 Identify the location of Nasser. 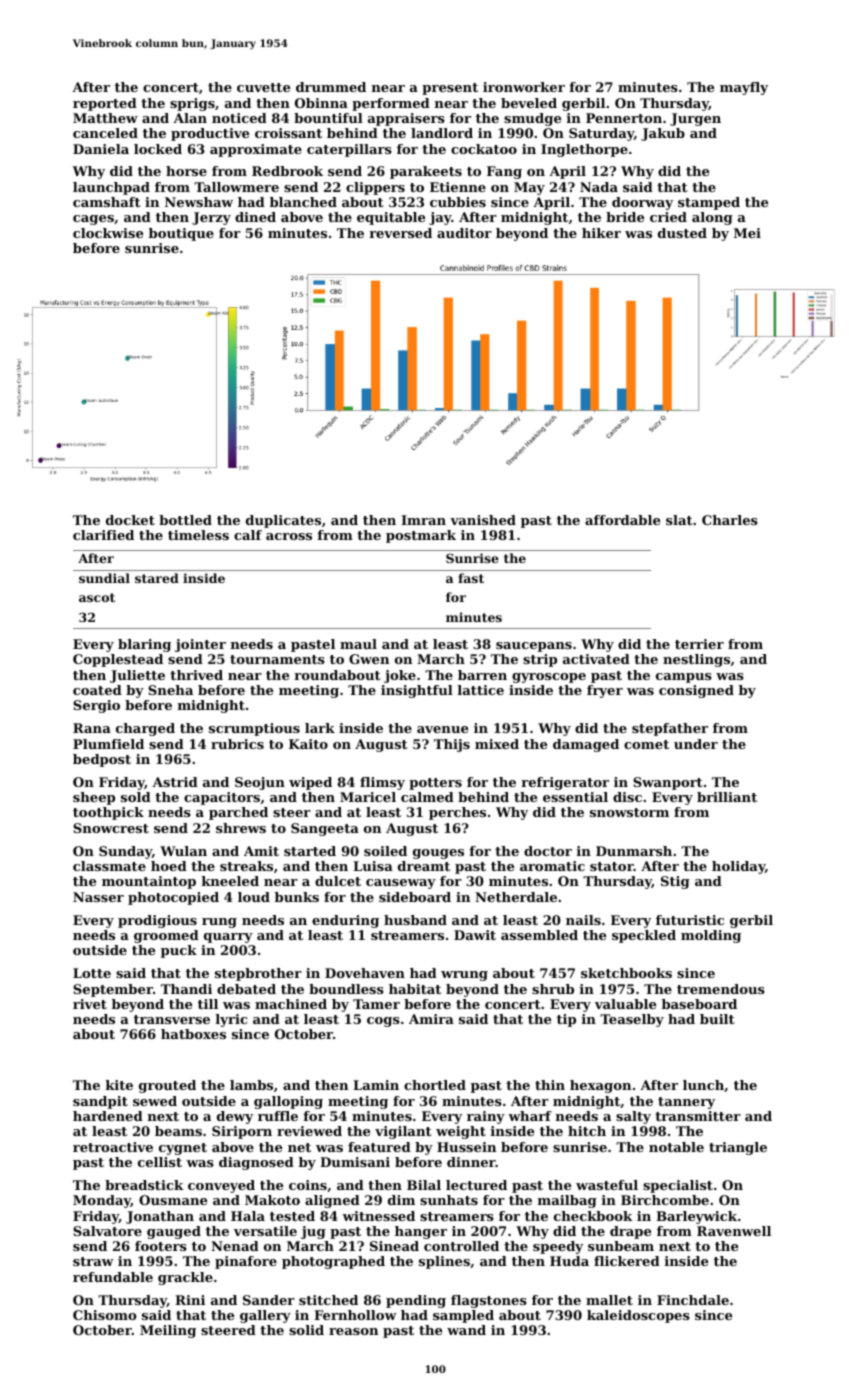
(98, 897).
